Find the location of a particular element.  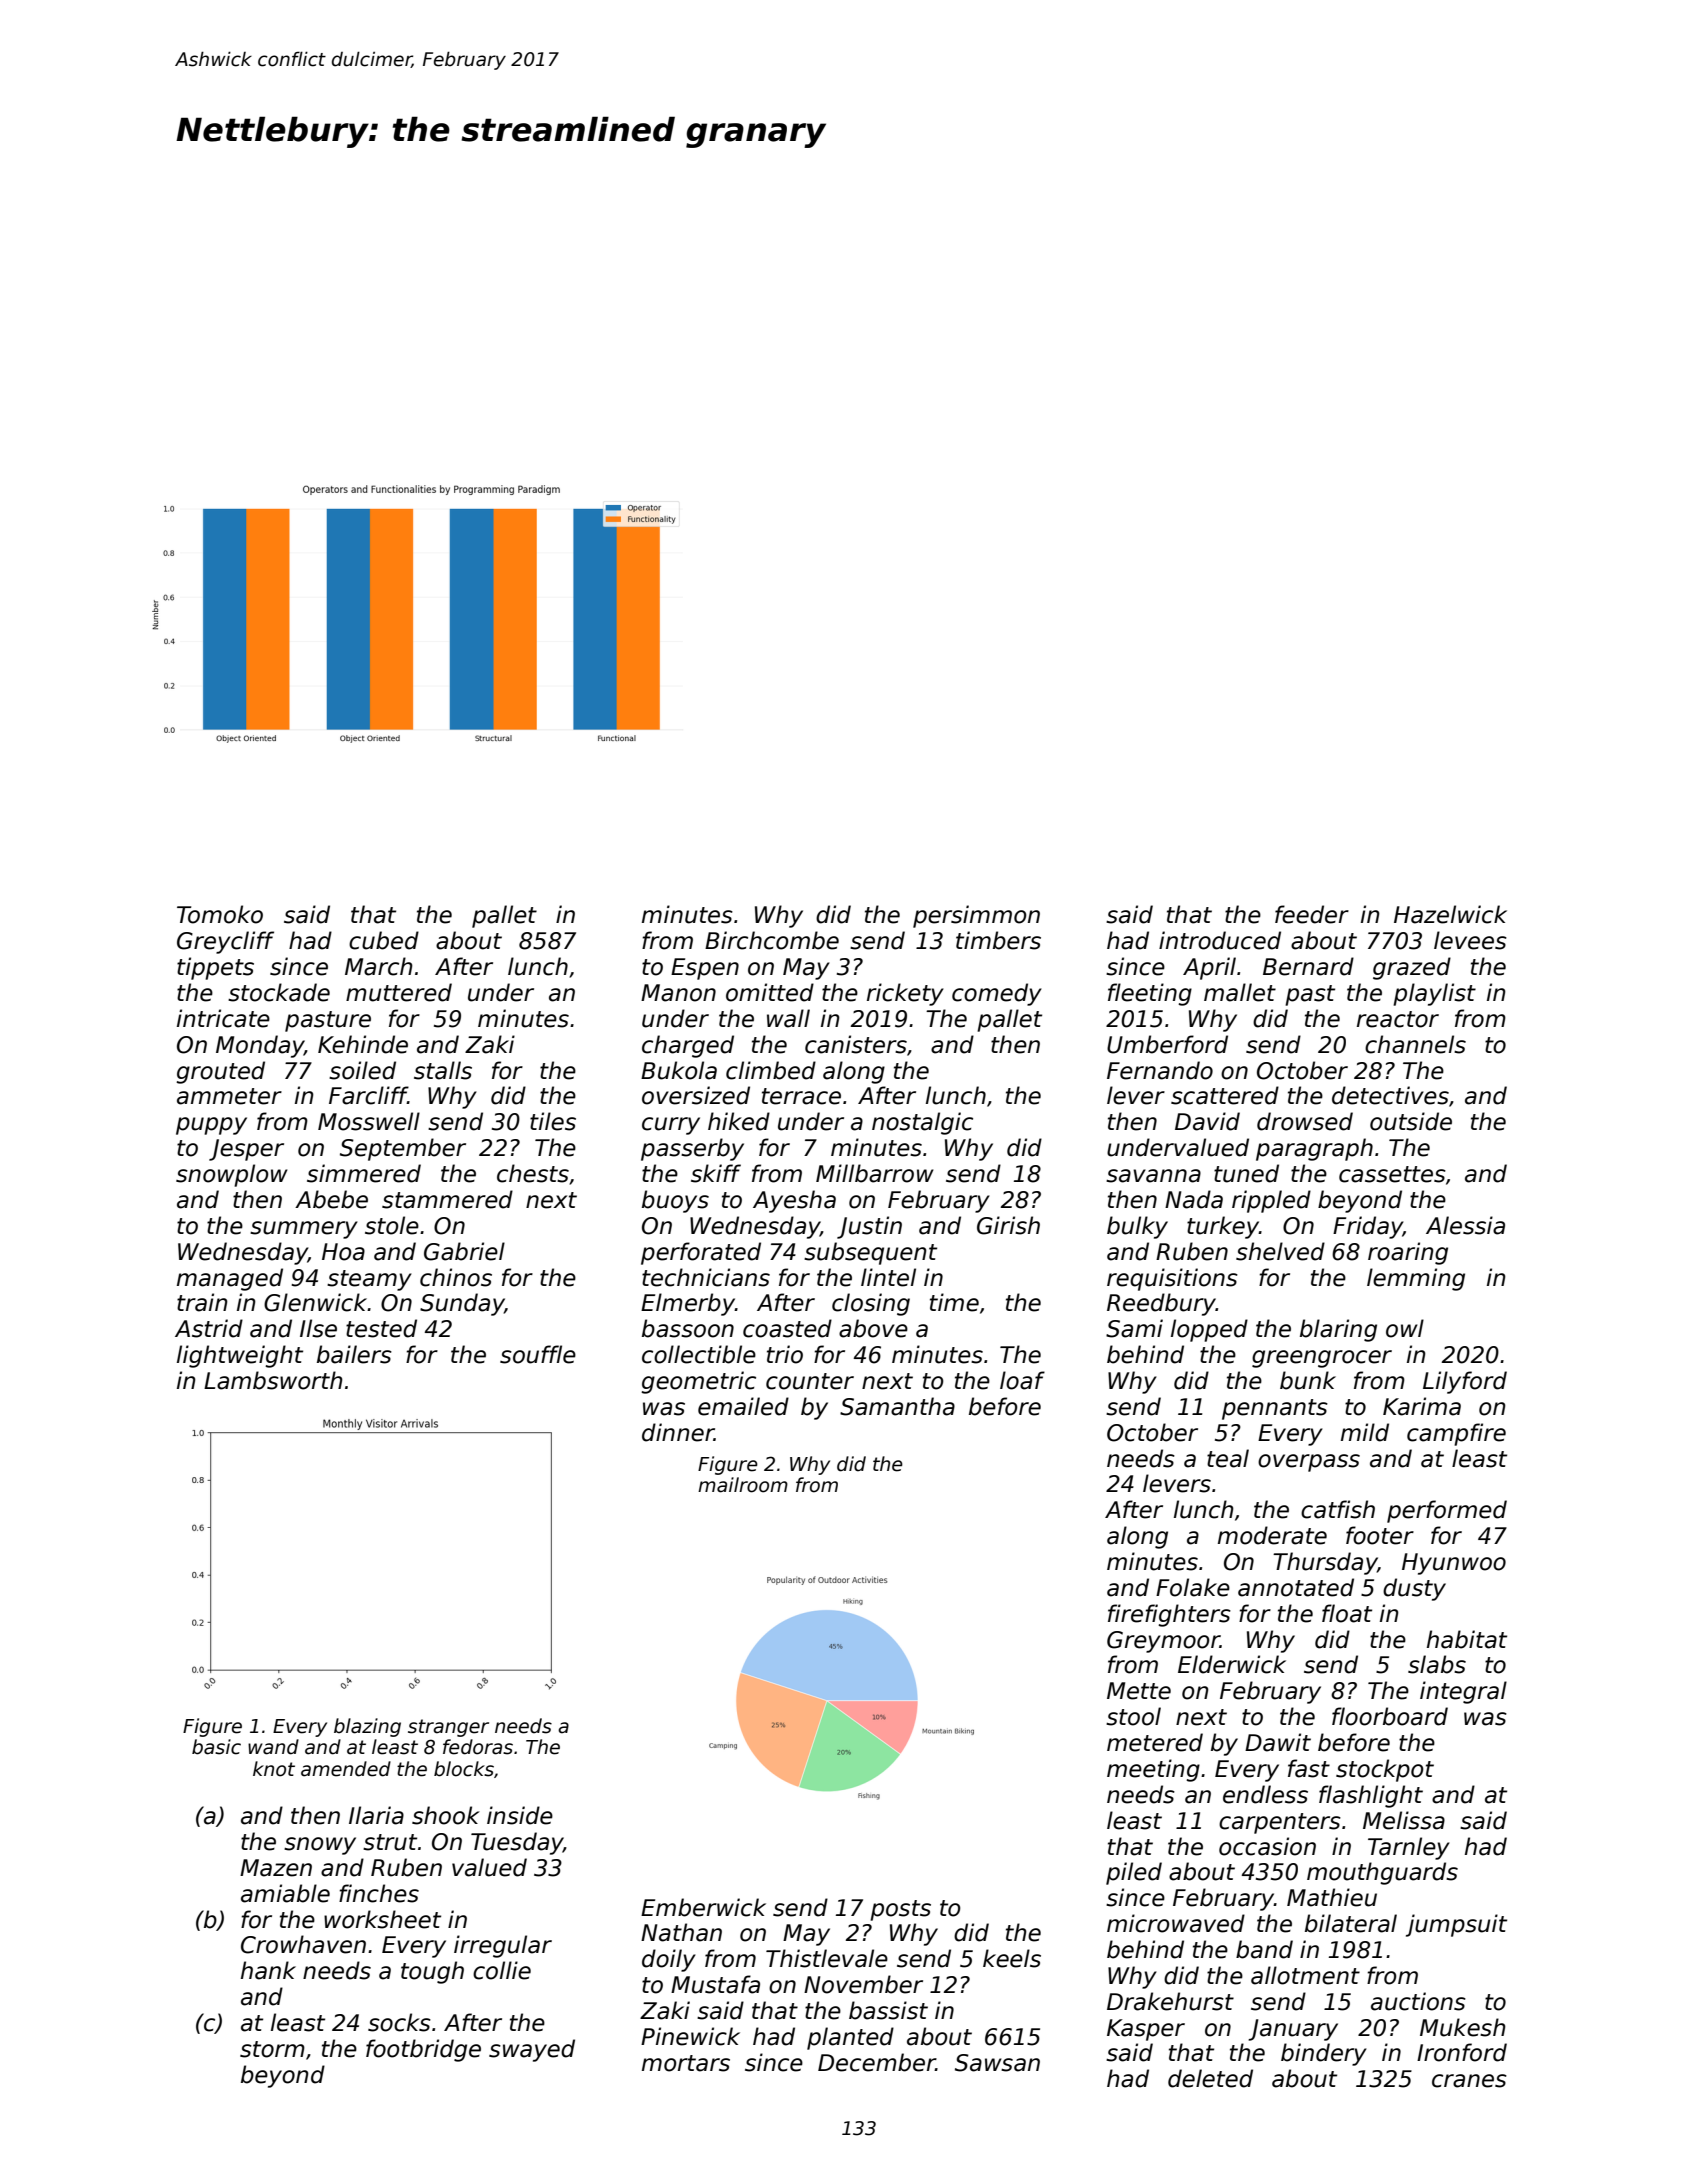

posts is located at coordinates (900, 1910).
